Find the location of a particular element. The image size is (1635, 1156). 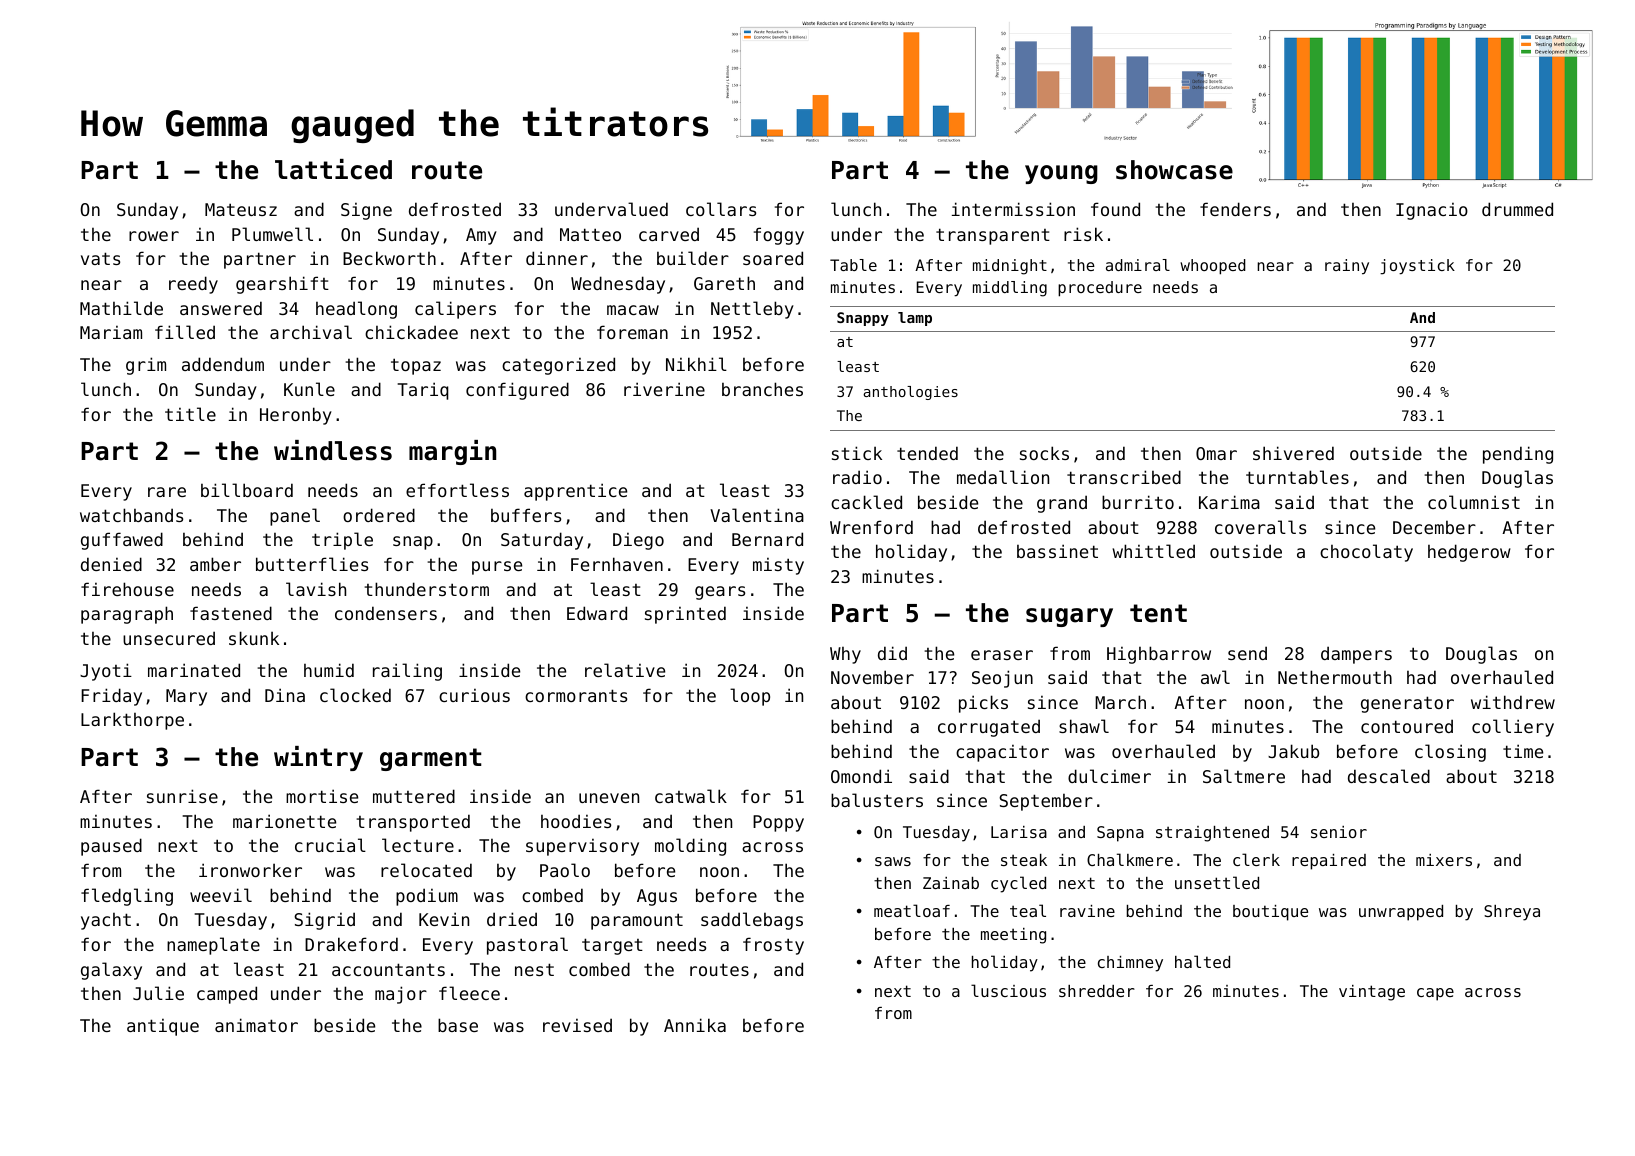

Sigrid is located at coordinates (324, 921).
